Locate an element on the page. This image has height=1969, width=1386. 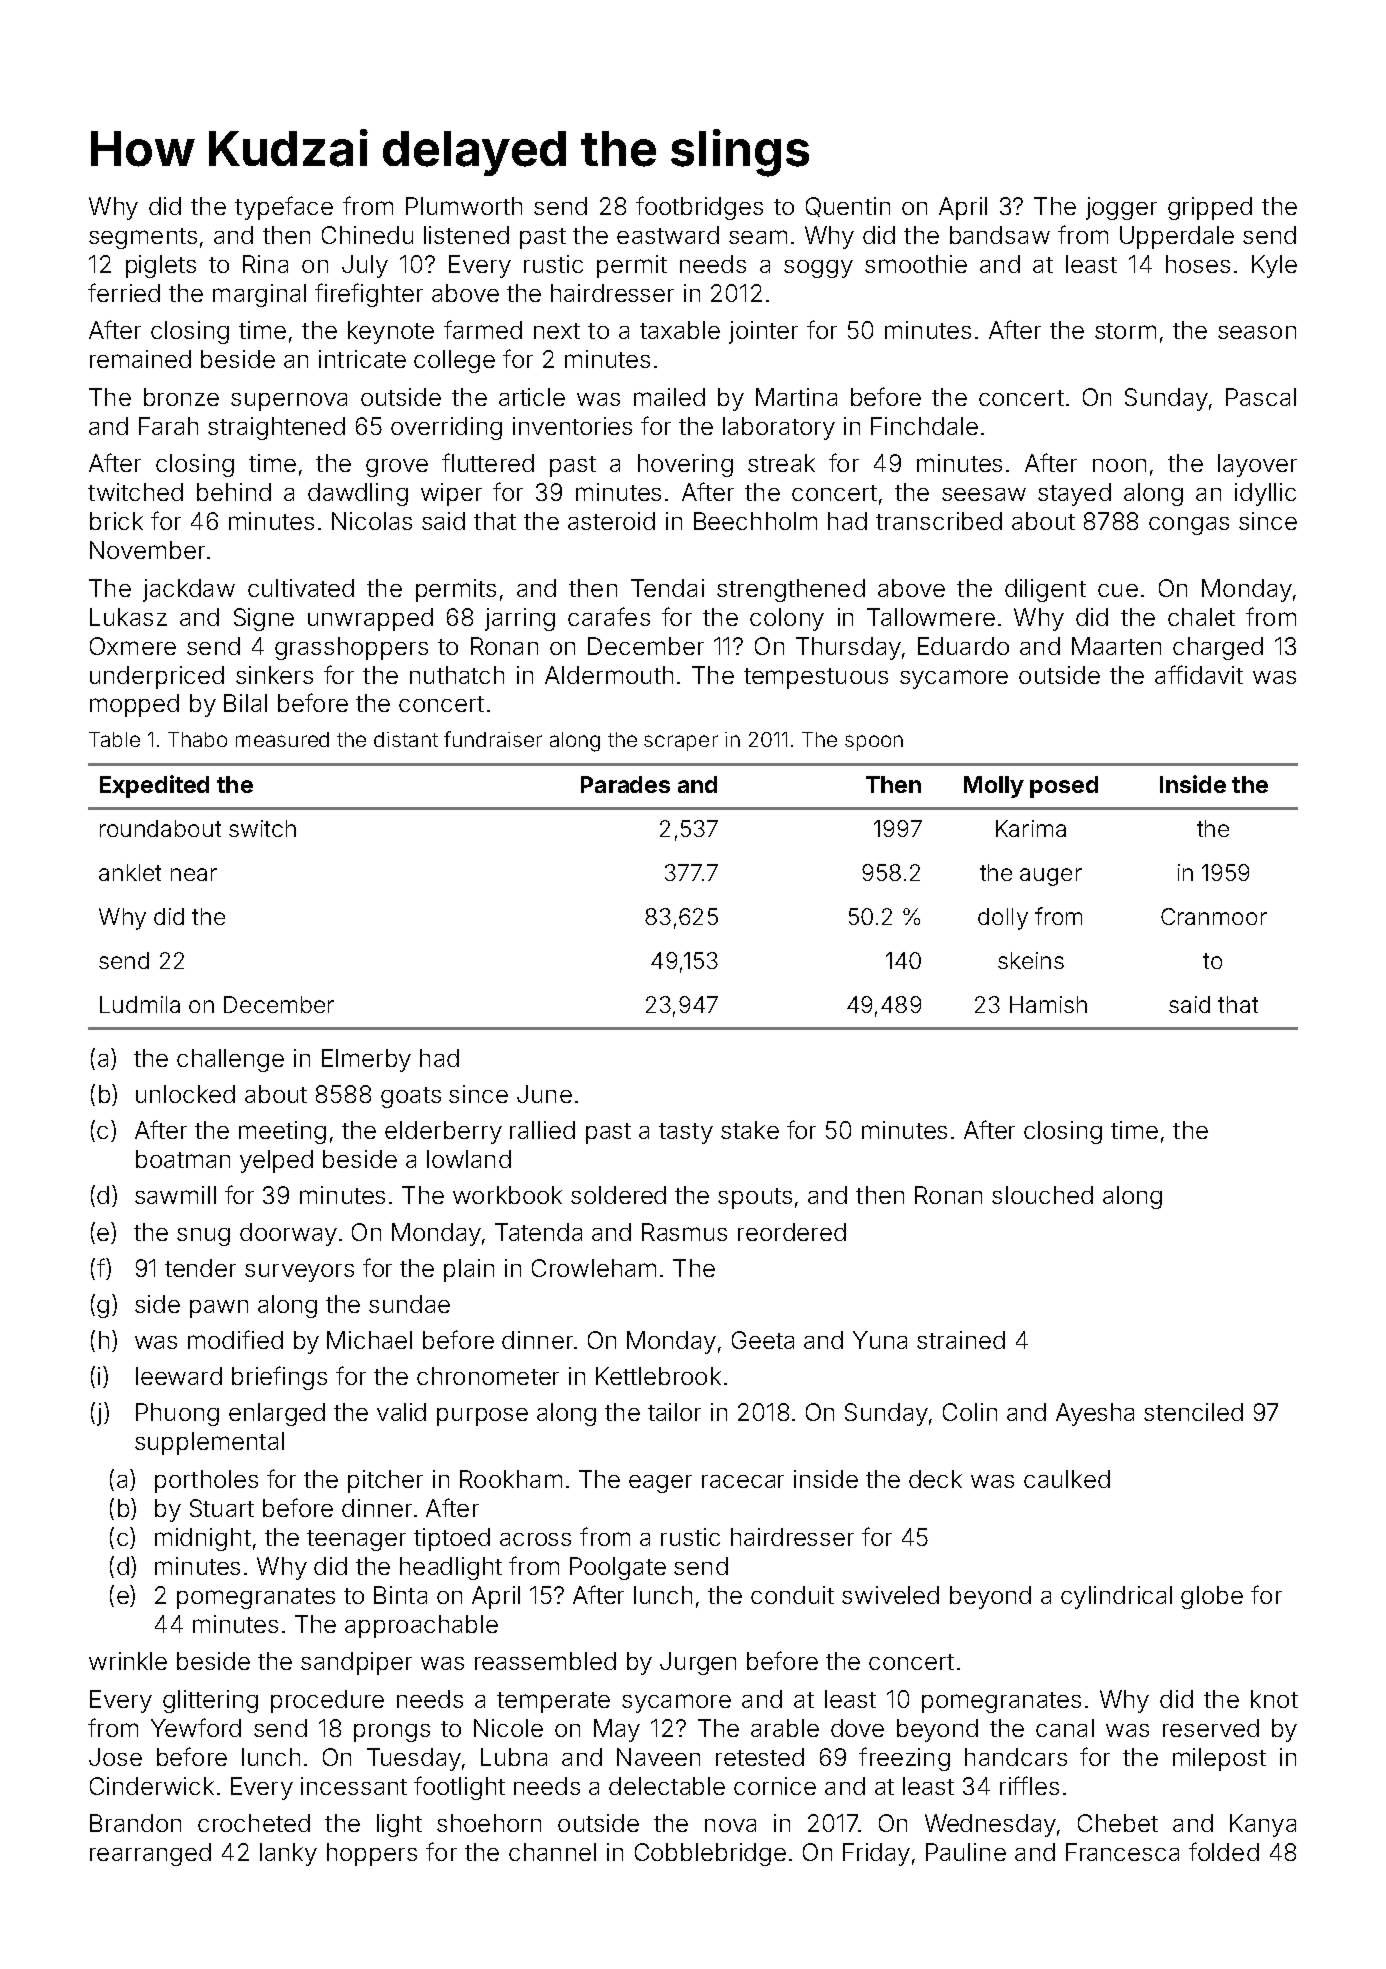
next is located at coordinates (557, 331).
